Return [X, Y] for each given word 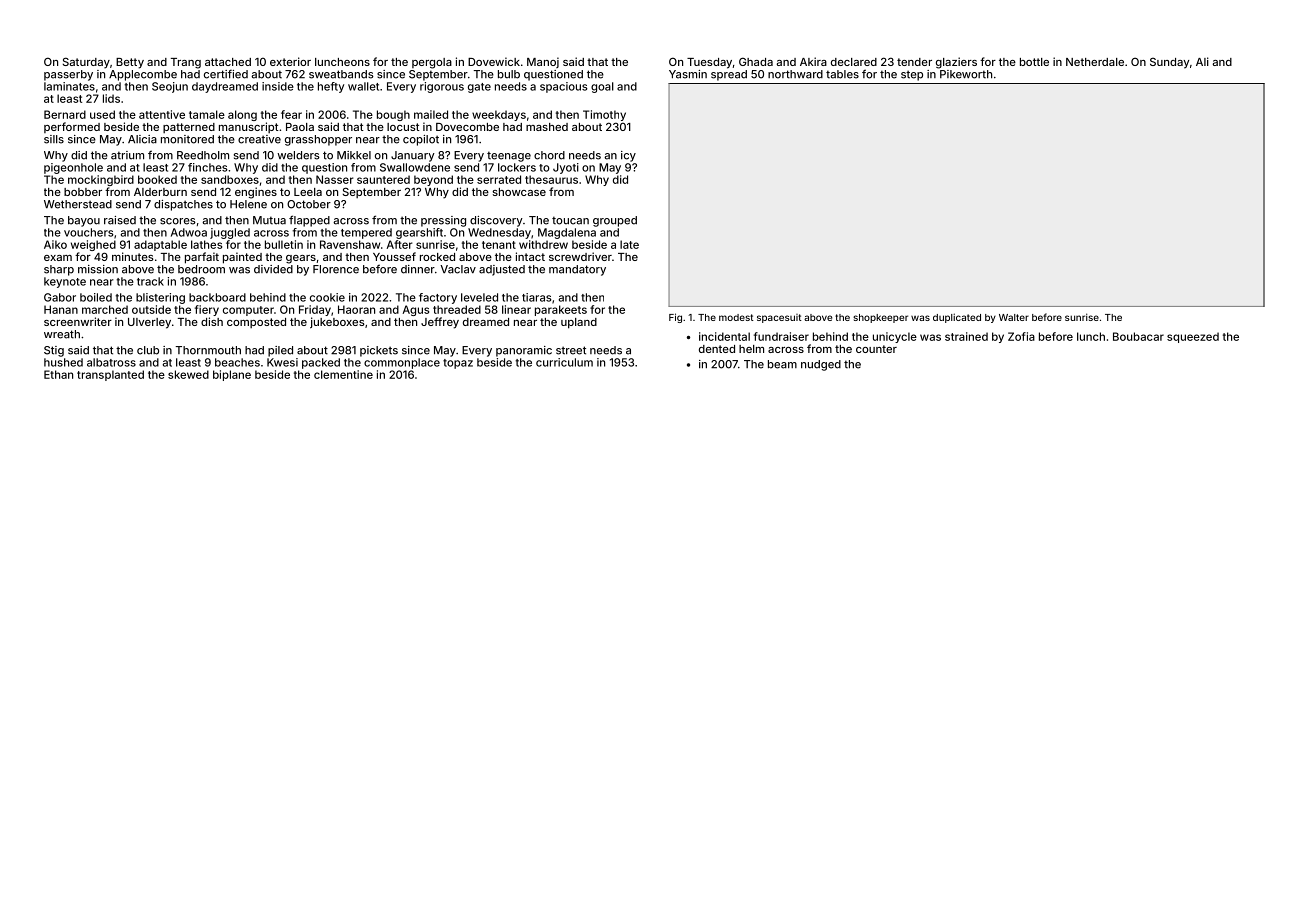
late [629, 244]
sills [54, 139]
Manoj [543, 62]
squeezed [1193, 337]
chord [549, 155]
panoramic [524, 351]
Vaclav [458, 269]
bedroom [201, 269]
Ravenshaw [350, 244]
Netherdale [1095, 62]
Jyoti [566, 168]
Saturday [86, 63]
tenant [499, 245]
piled [280, 351]
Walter [1014, 317]
